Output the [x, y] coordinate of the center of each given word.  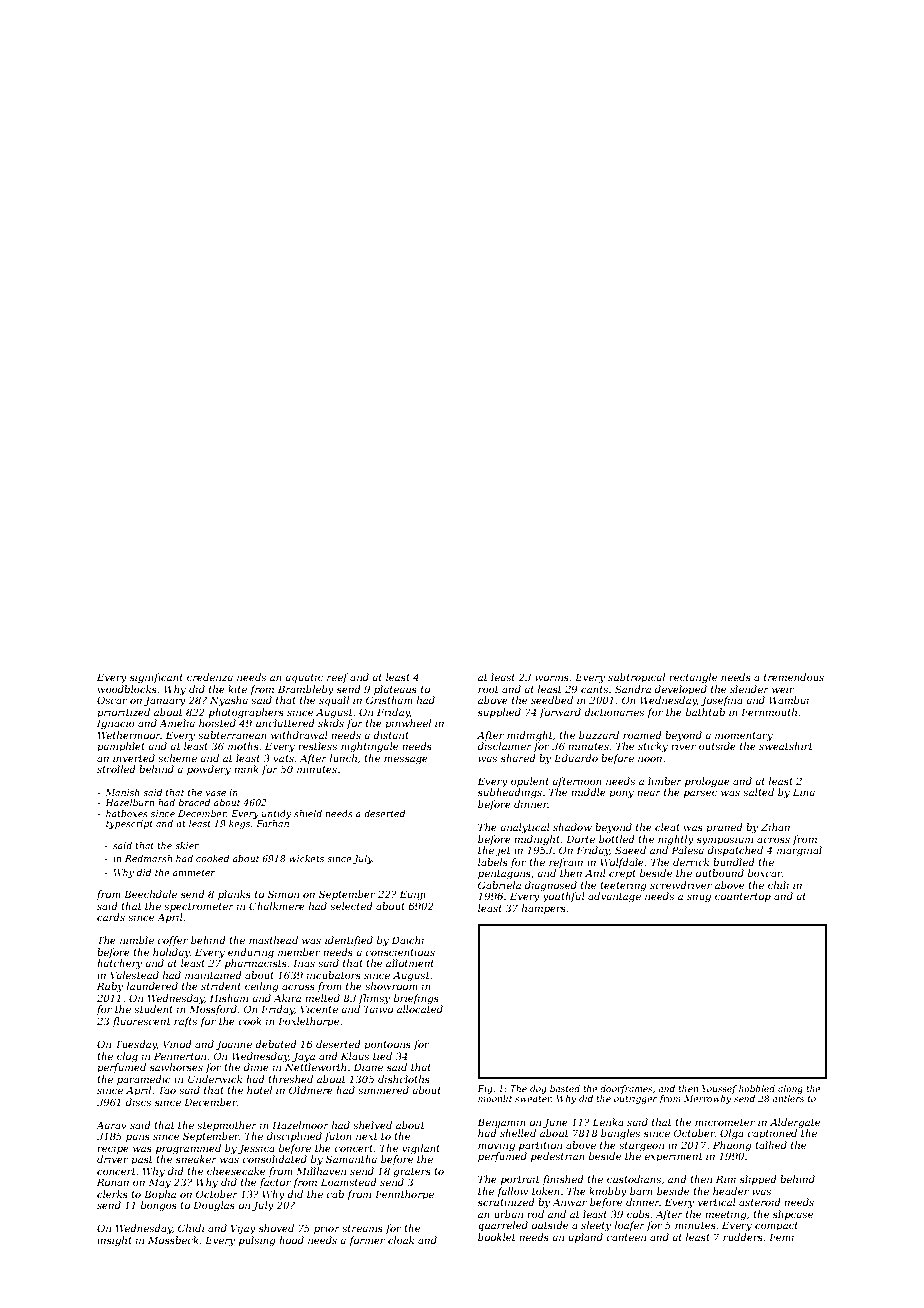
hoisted [217, 723]
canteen [626, 1237]
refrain [566, 863]
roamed [642, 735]
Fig [485, 1089]
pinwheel [408, 724]
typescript [129, 824]
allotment [410, 963]
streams [362, 1228]
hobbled [757, 1088]
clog [127, 1057]
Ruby [110, 987]
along [790, 1089]
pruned [724, 828]
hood [291, 1240]
